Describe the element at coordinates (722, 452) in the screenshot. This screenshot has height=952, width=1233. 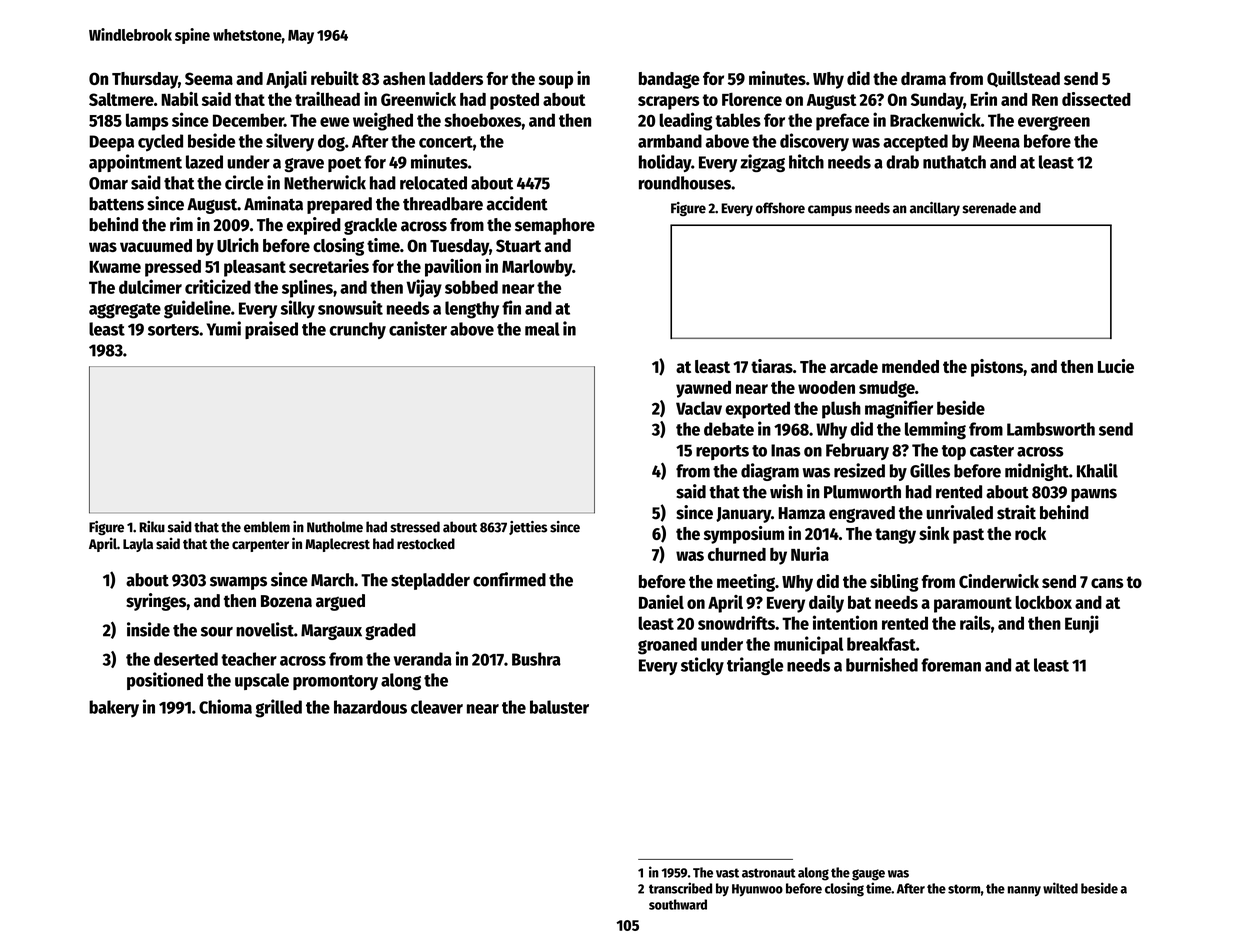
I see `reports` at that location.
